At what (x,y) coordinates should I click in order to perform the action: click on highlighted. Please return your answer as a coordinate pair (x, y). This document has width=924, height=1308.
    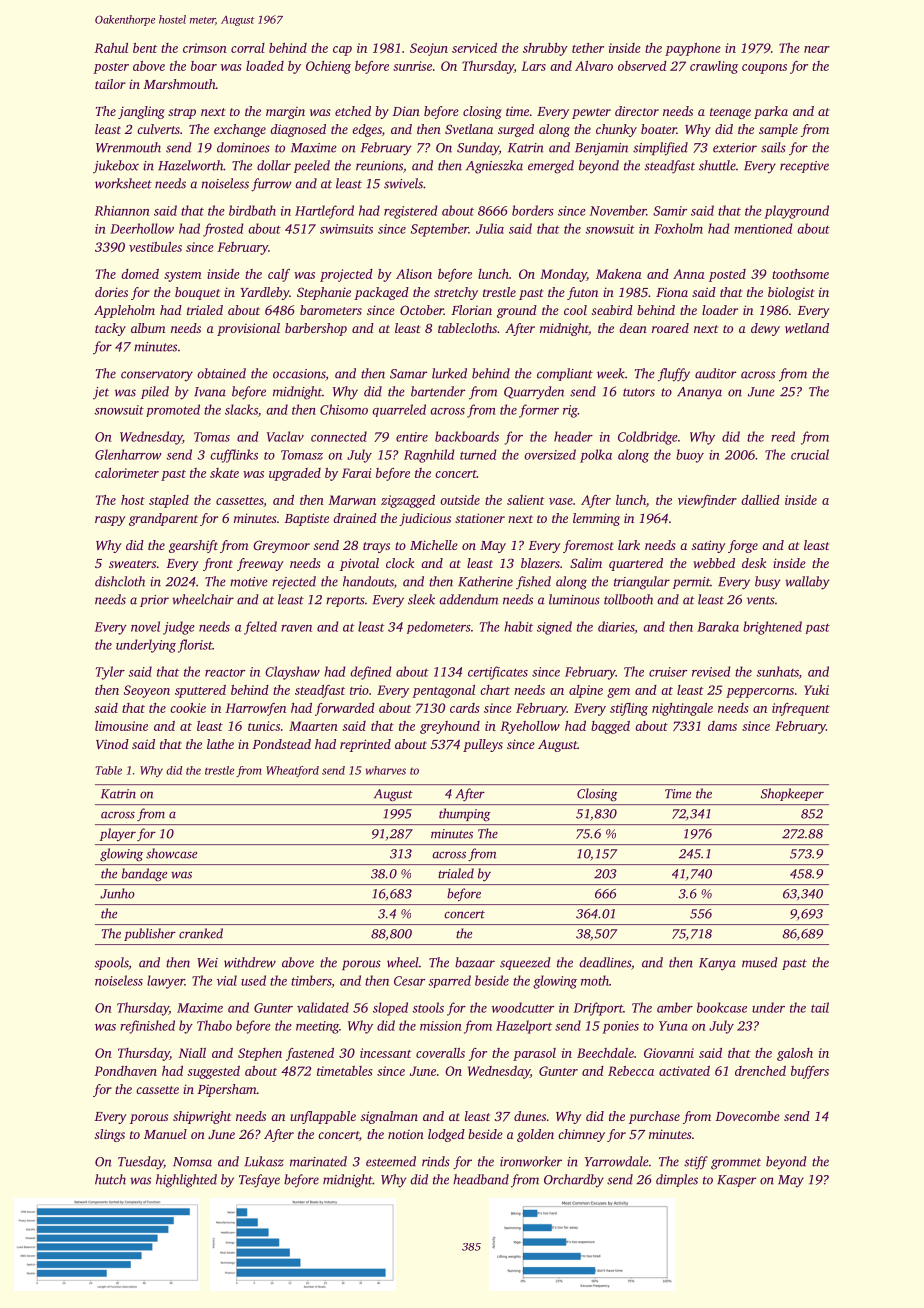
    Looking at the image, I should click on (186, 1181).
